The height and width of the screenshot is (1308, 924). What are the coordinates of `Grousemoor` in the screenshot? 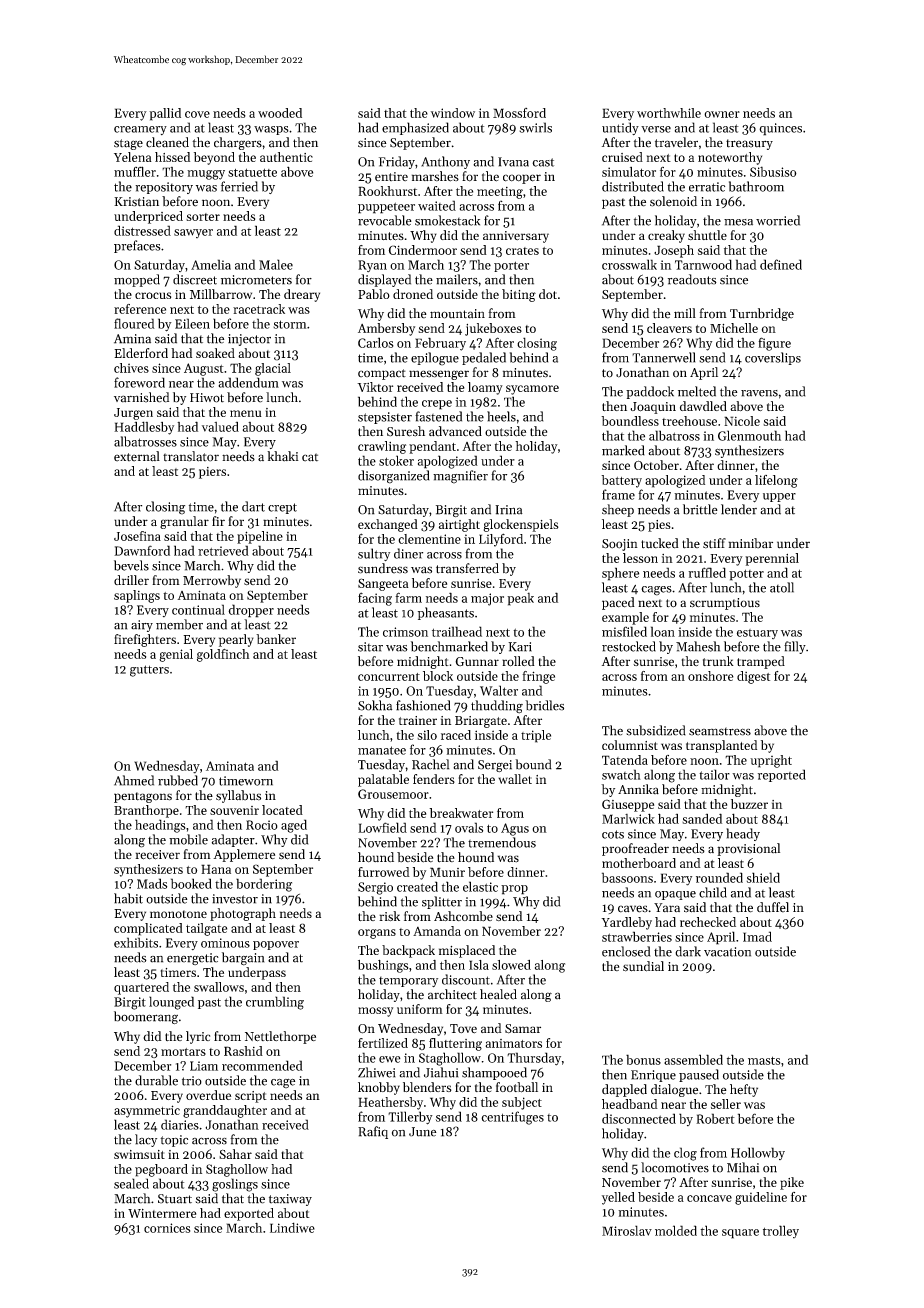 It's located at (393, 794).
